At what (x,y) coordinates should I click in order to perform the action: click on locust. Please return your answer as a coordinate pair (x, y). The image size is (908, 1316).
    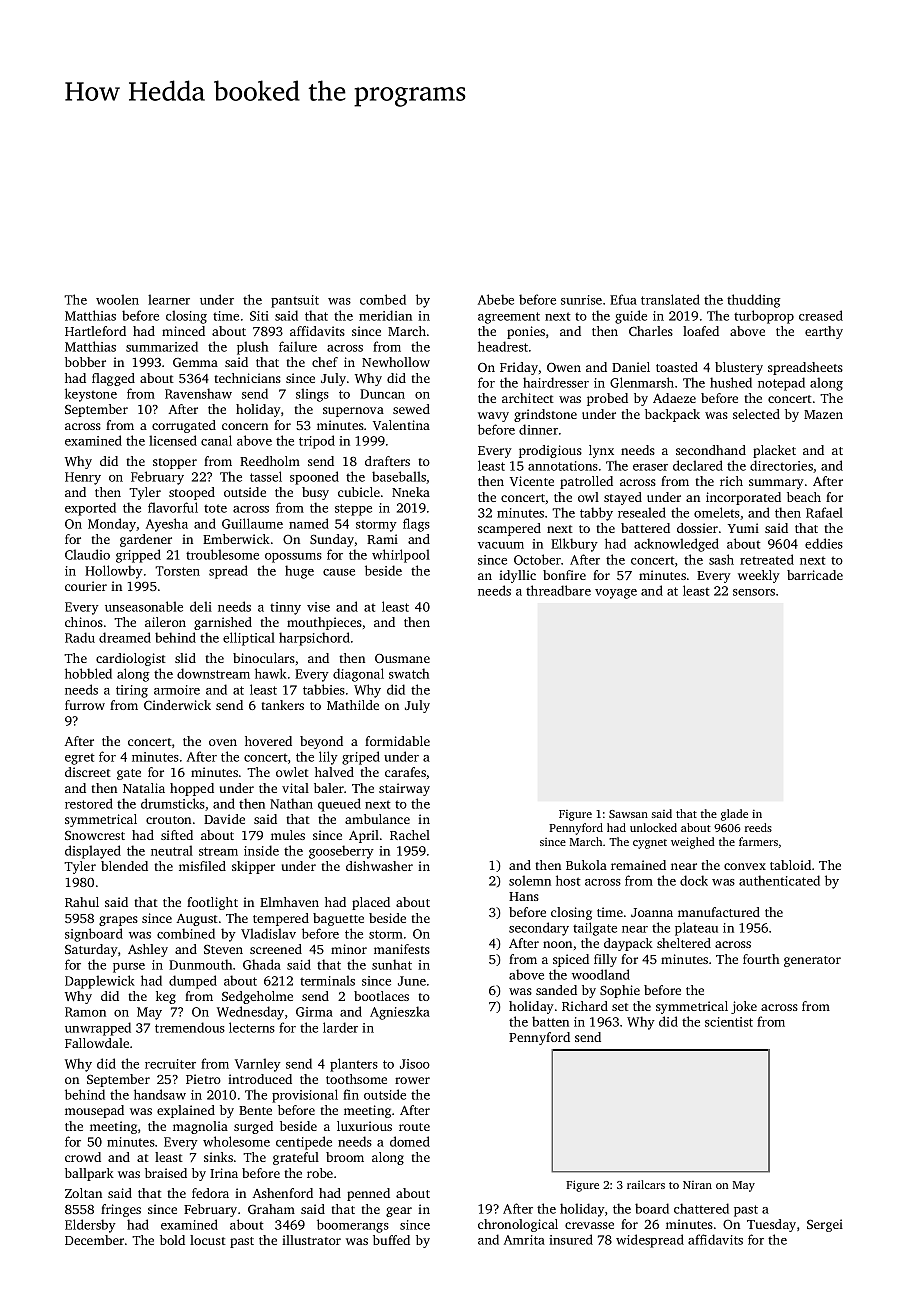
    Looking at the image, I should click on (208, 1240).
